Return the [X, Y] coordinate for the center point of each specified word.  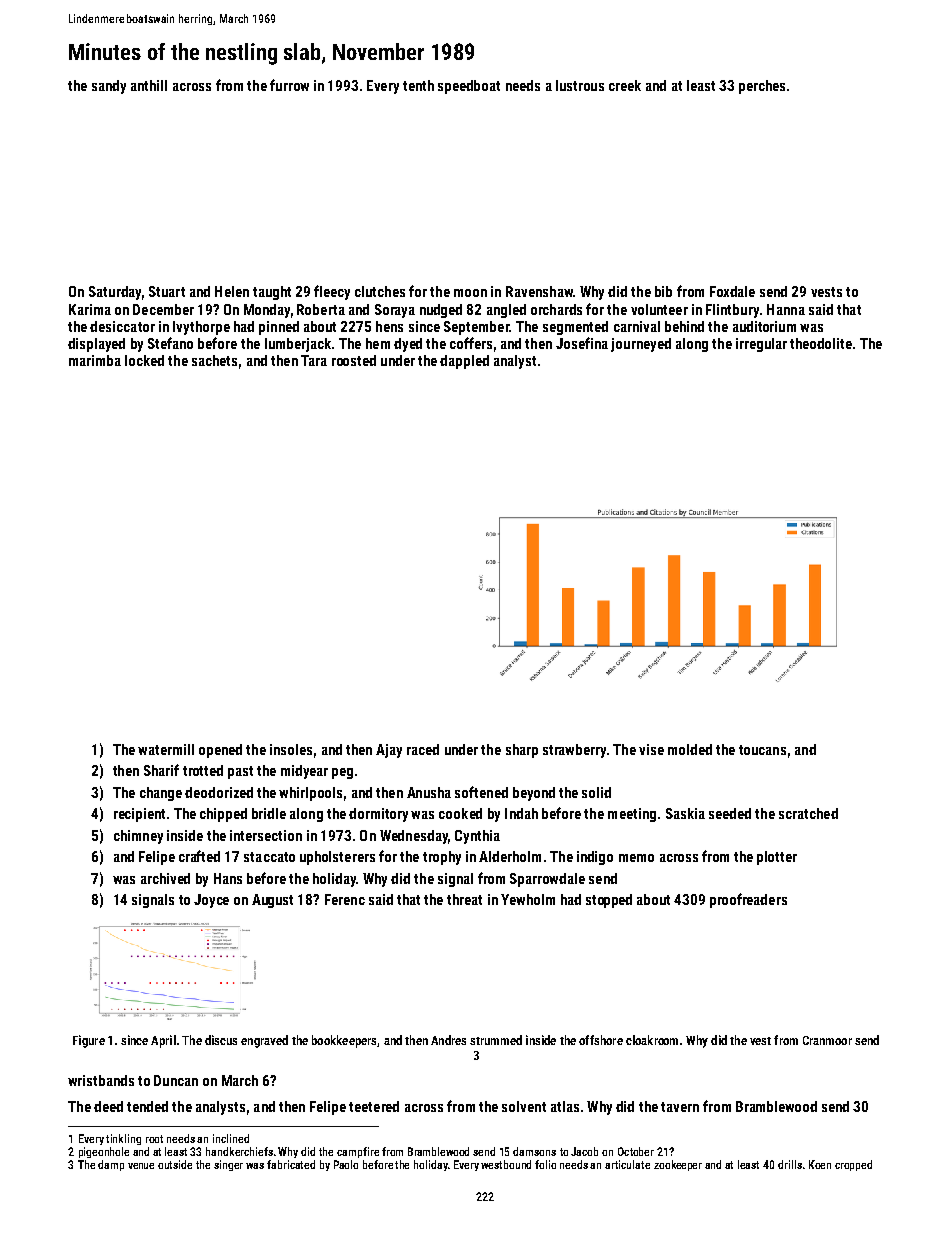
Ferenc [345, 899]
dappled [464, 362]
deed [108, 1106]
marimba [95, 360]
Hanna [786, 309]
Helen [232, 291]
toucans [762, 750]
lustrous [580, 85]
